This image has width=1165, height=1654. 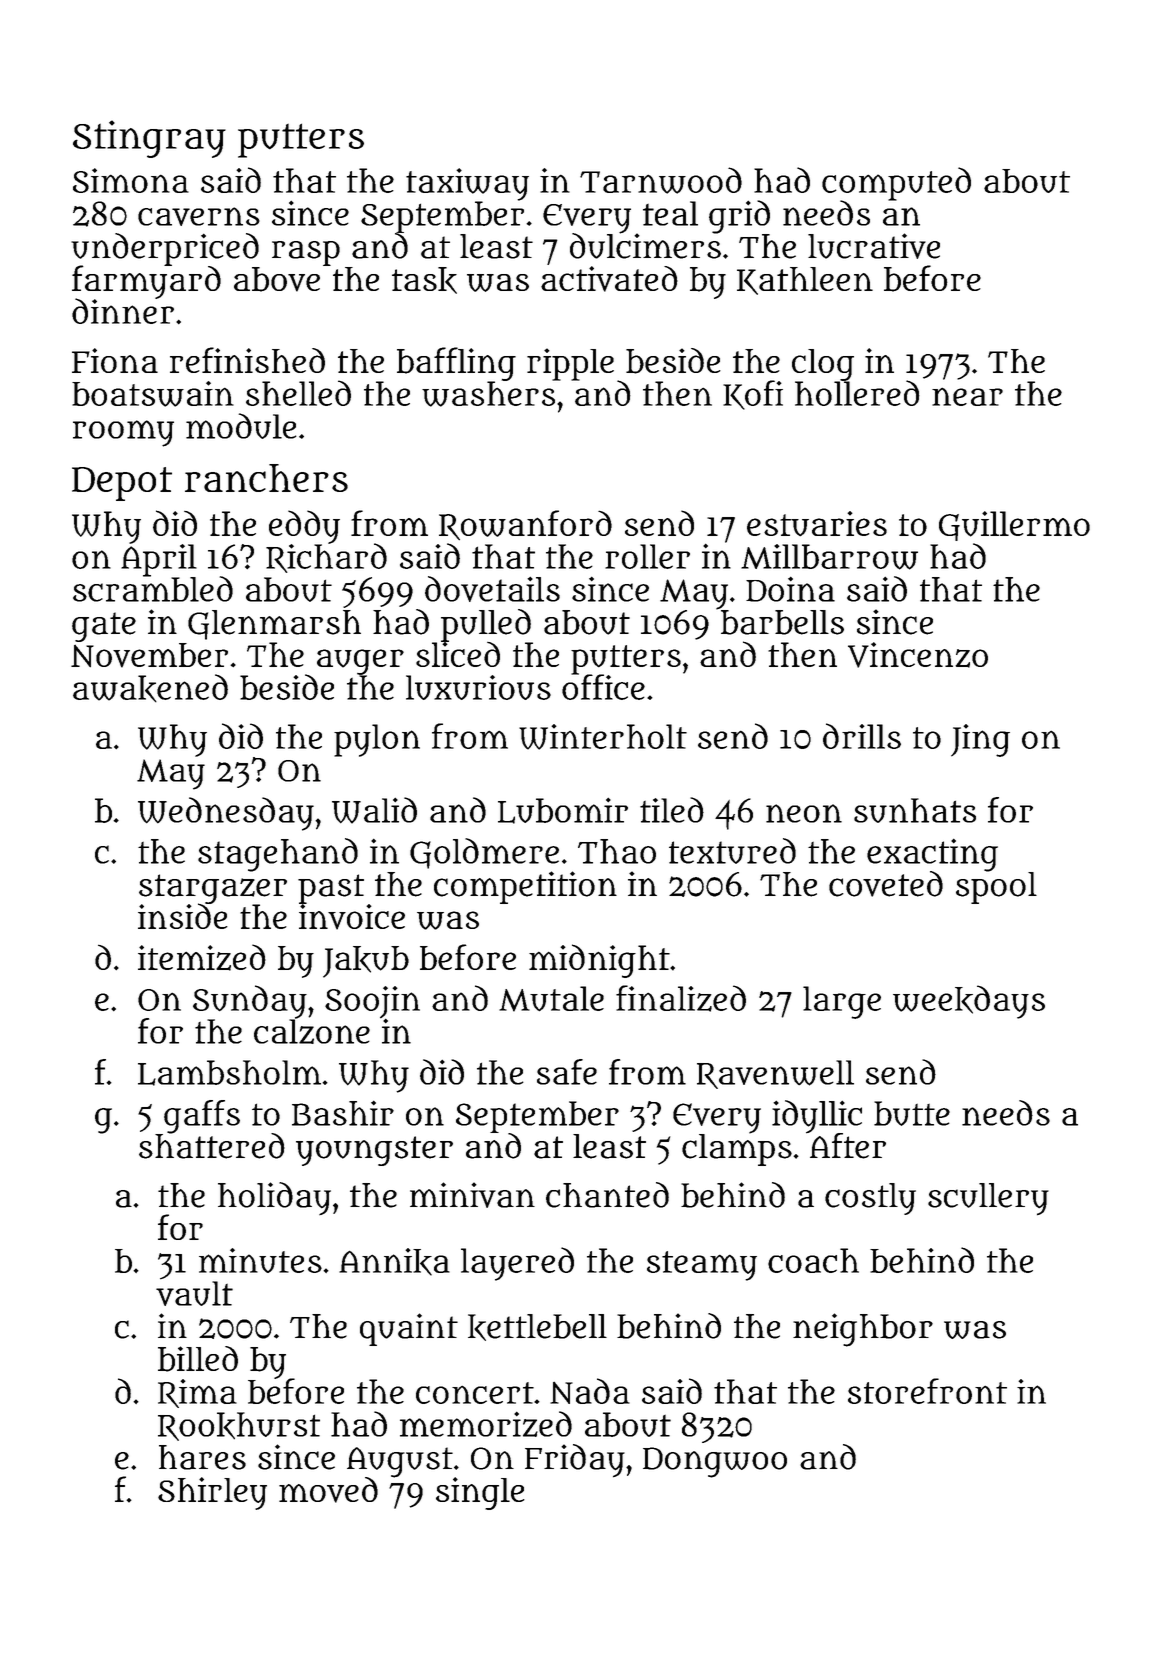 What do you see at coordinates (194, 1293) in the image?
I see `vault` at bounding box center [194, 1293].
